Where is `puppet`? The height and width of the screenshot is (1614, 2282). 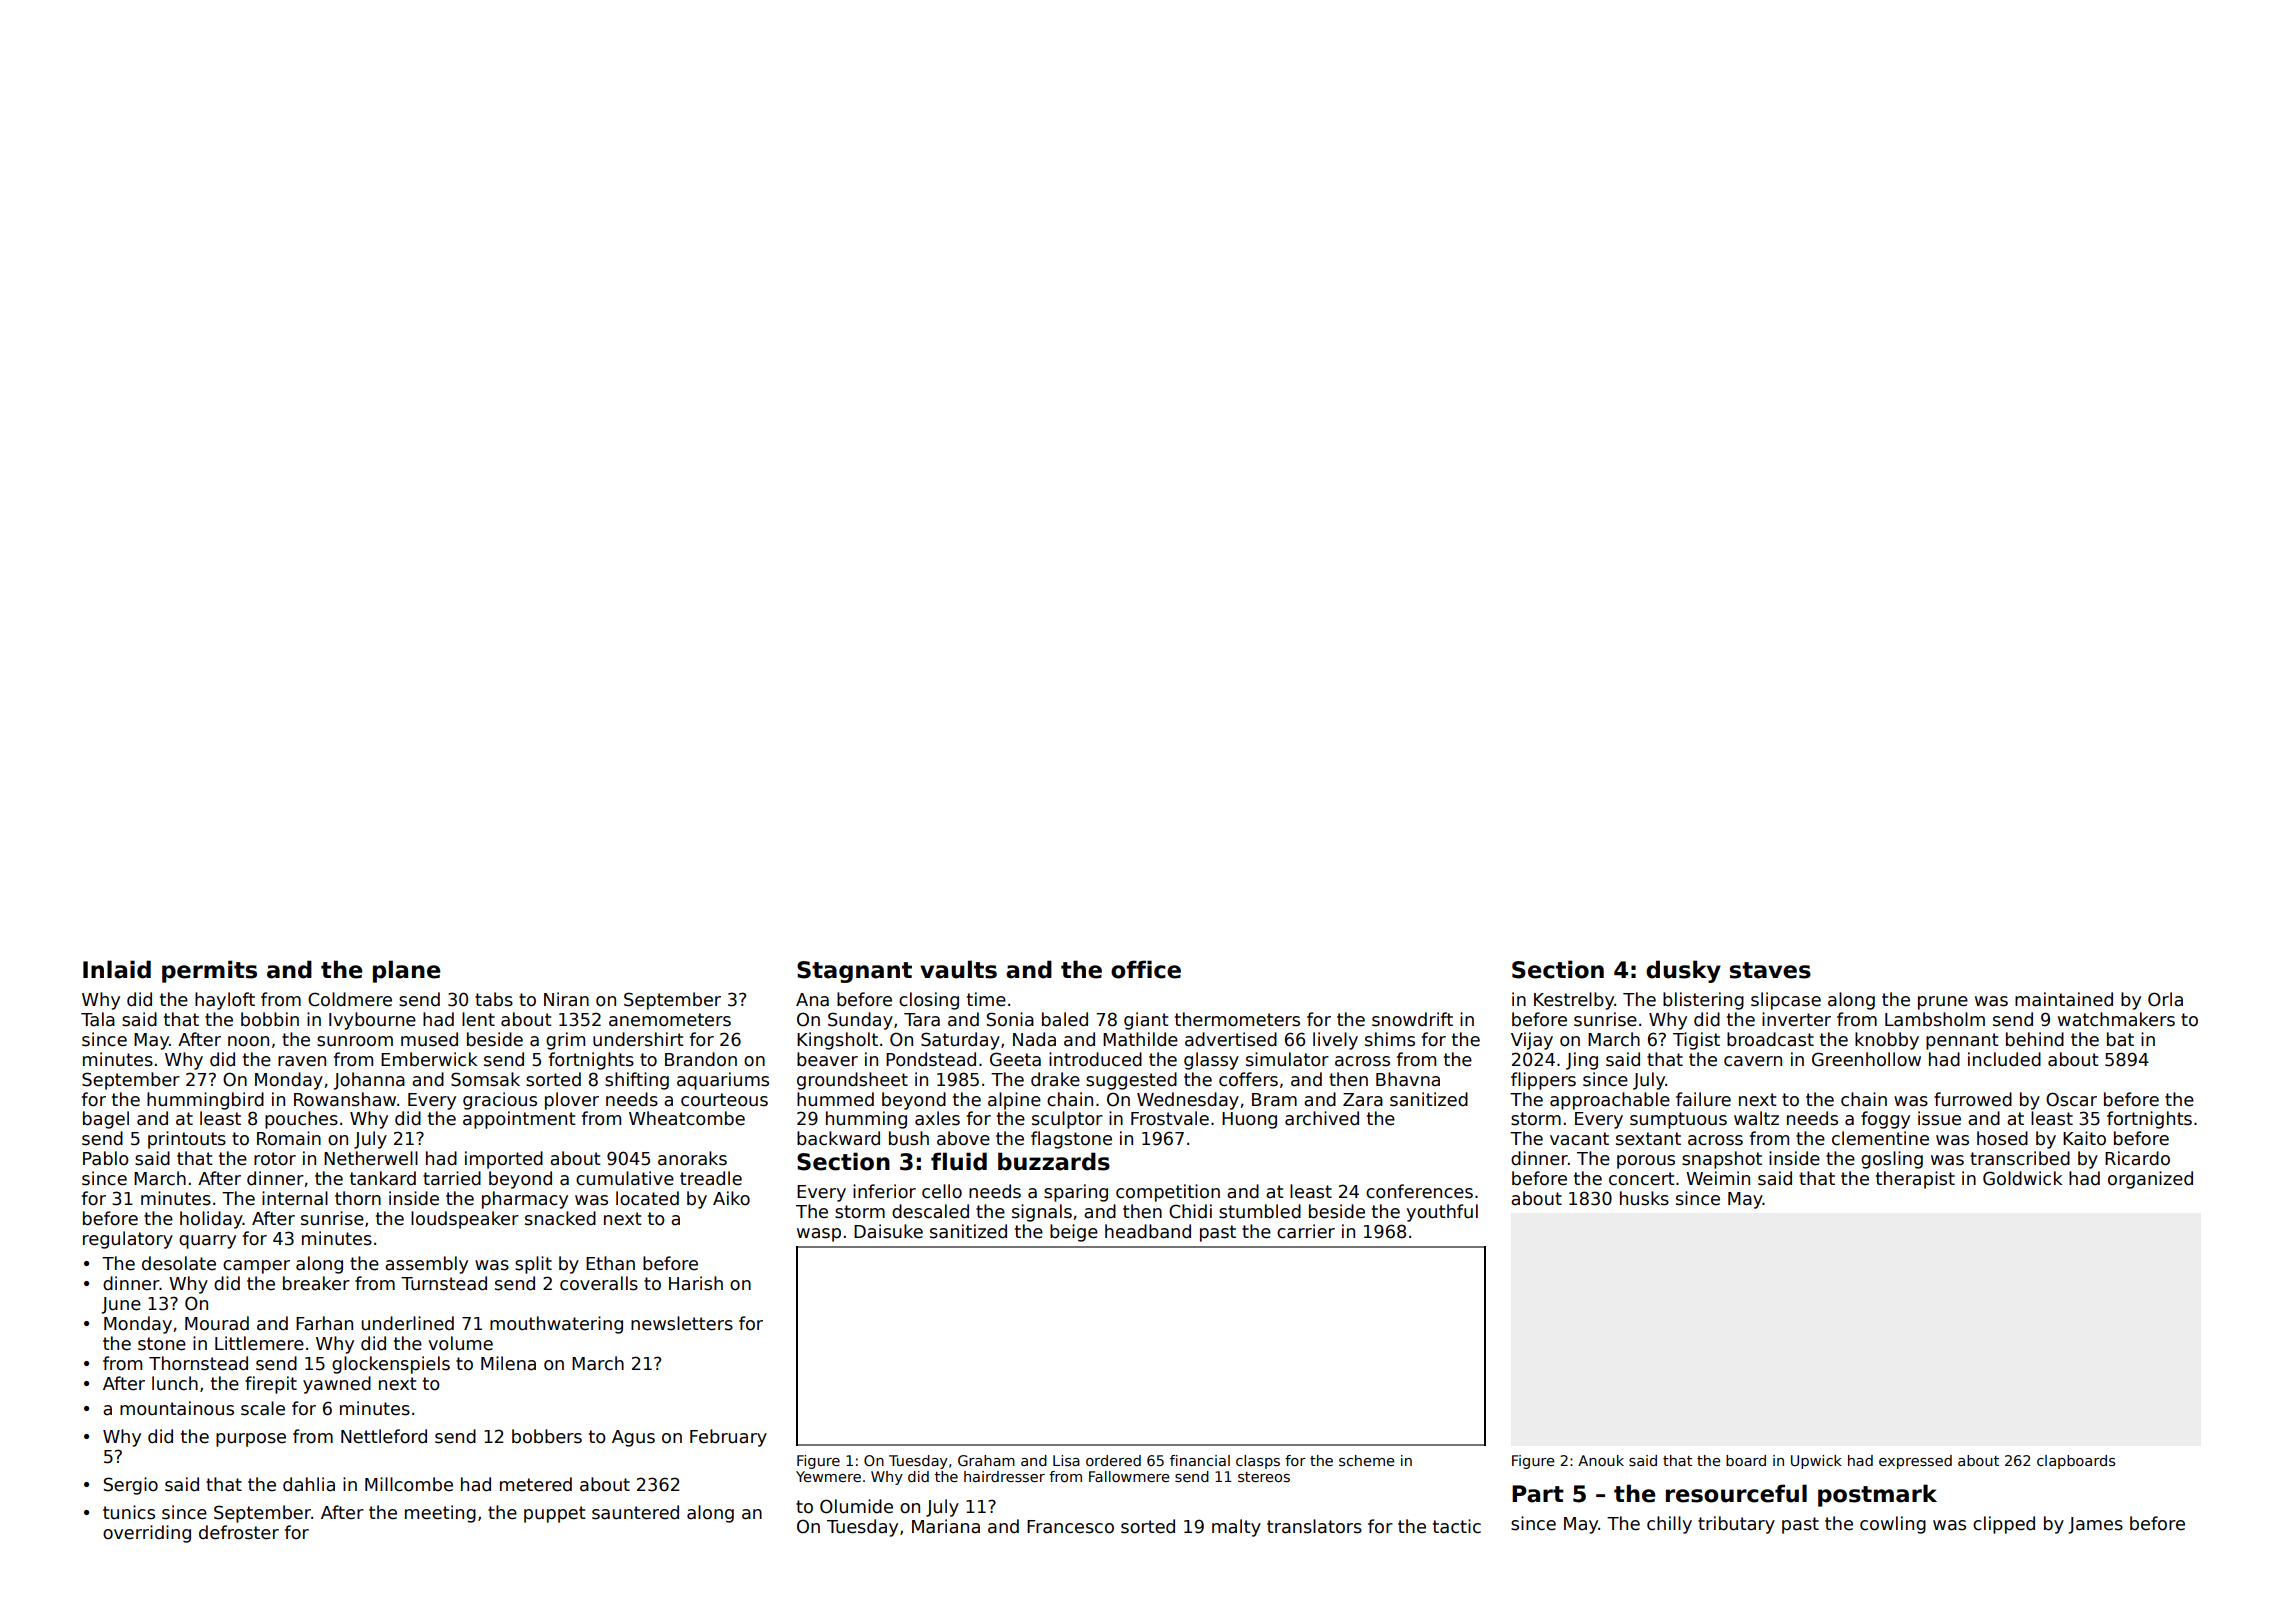 puppet is located at coordinates (555, 1514).
